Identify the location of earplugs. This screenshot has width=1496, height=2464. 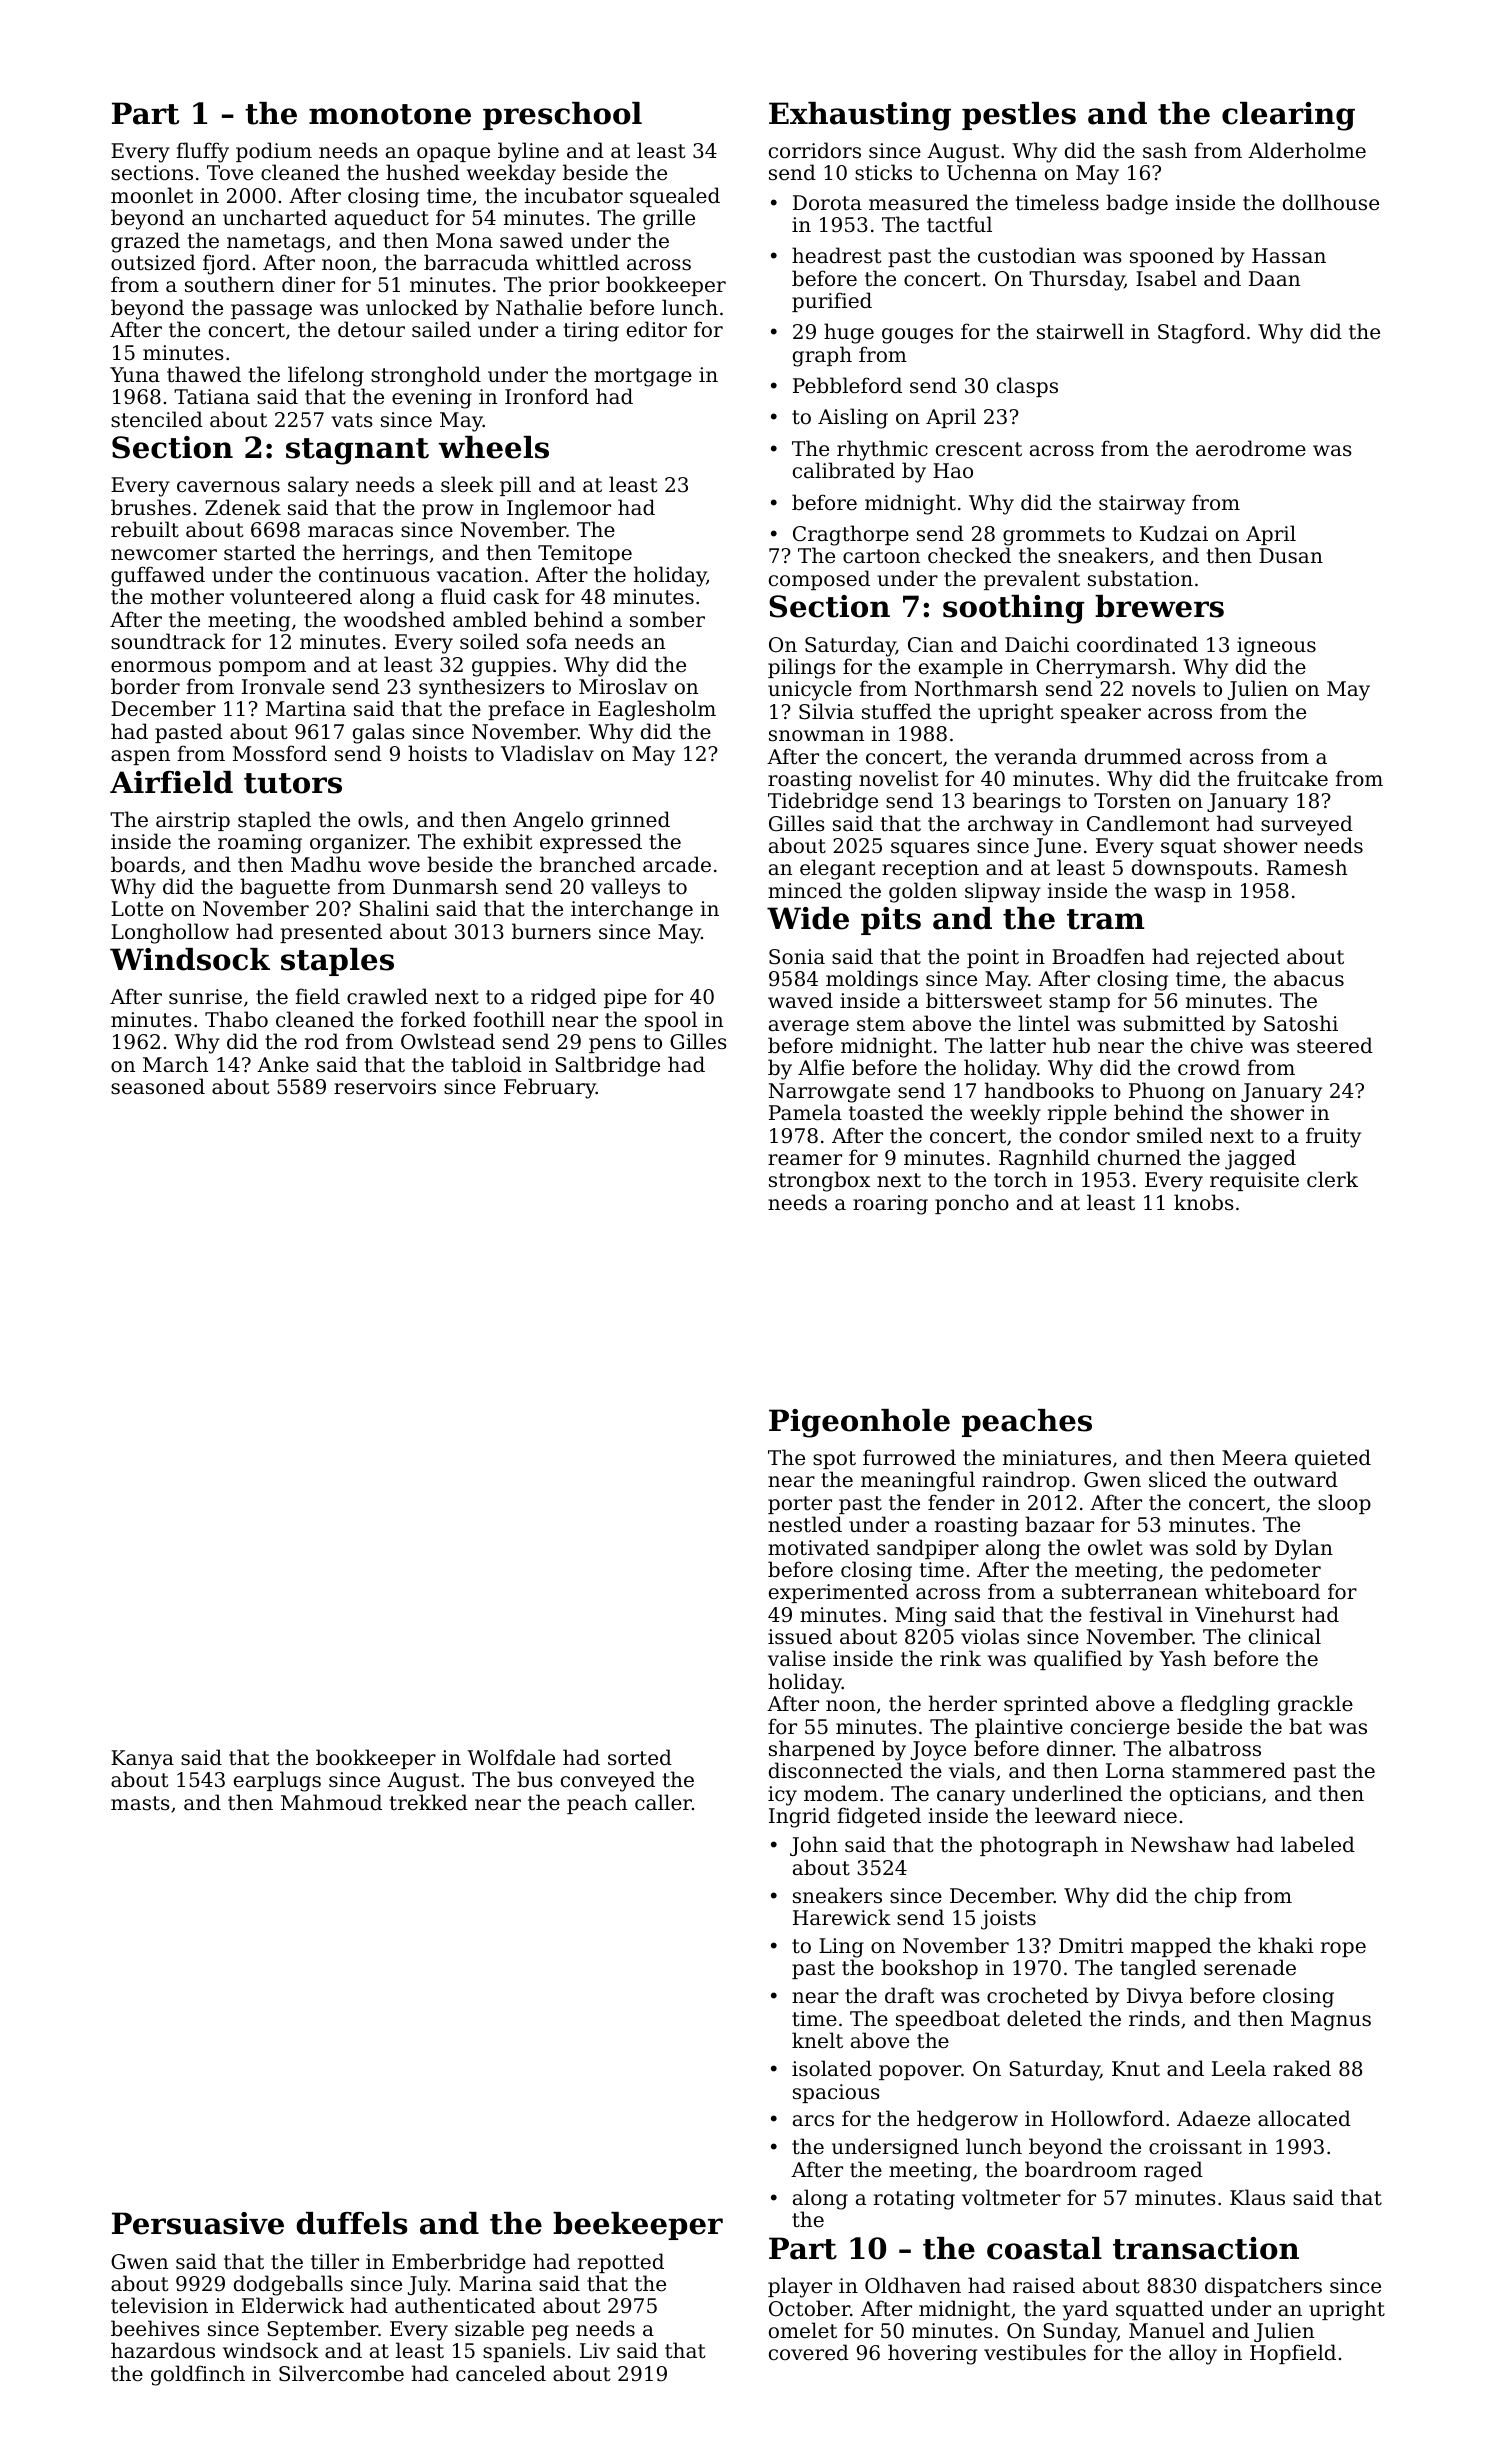
(277, 1781).
